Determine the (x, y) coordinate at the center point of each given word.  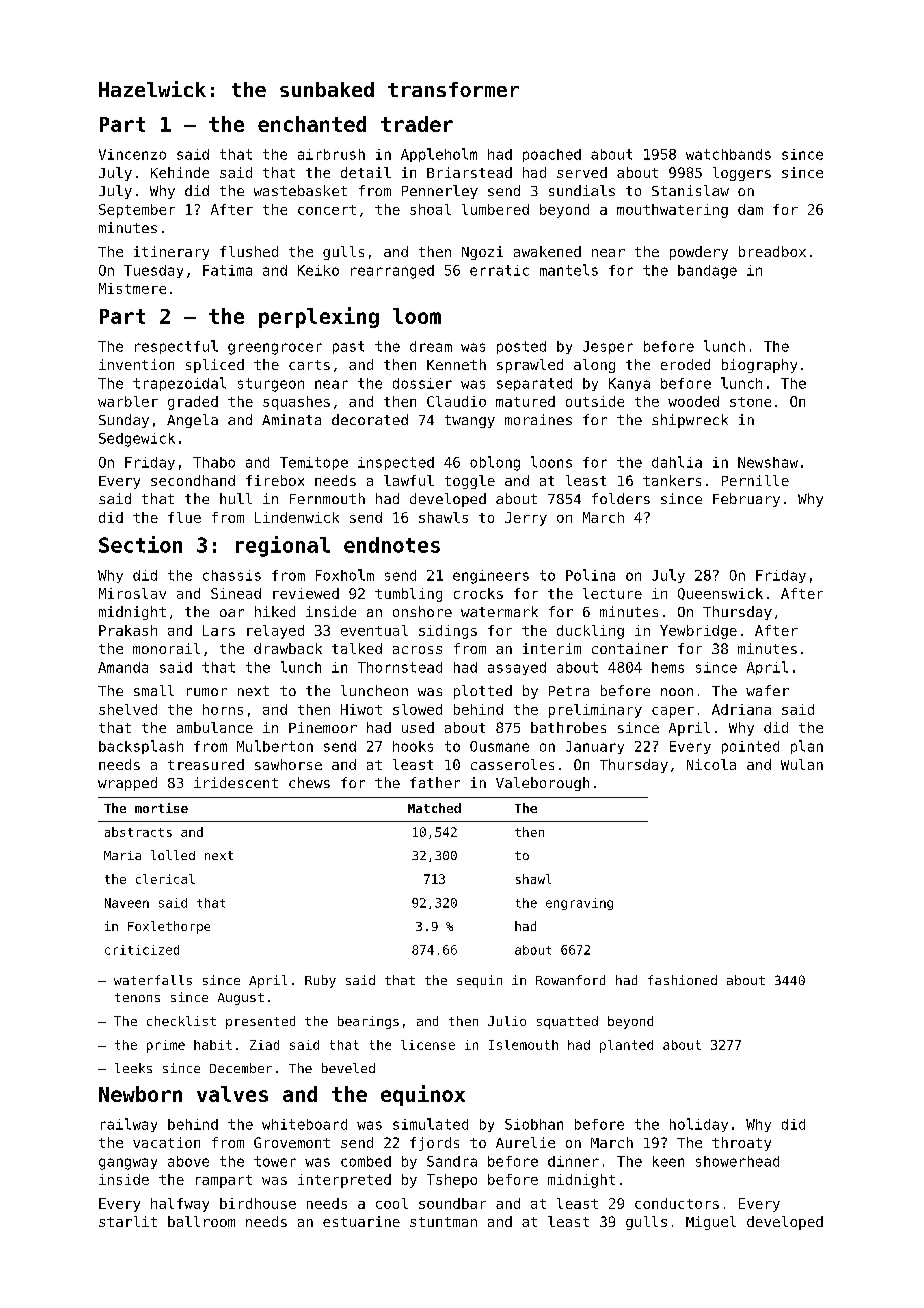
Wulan (802, 764)
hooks (413, 746)
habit (213, 1045)
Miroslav (132, 593)
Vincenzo (132, 154)
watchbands (728, 154)
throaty (741, 1144)
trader (417, 124)
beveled (348, 1068)
